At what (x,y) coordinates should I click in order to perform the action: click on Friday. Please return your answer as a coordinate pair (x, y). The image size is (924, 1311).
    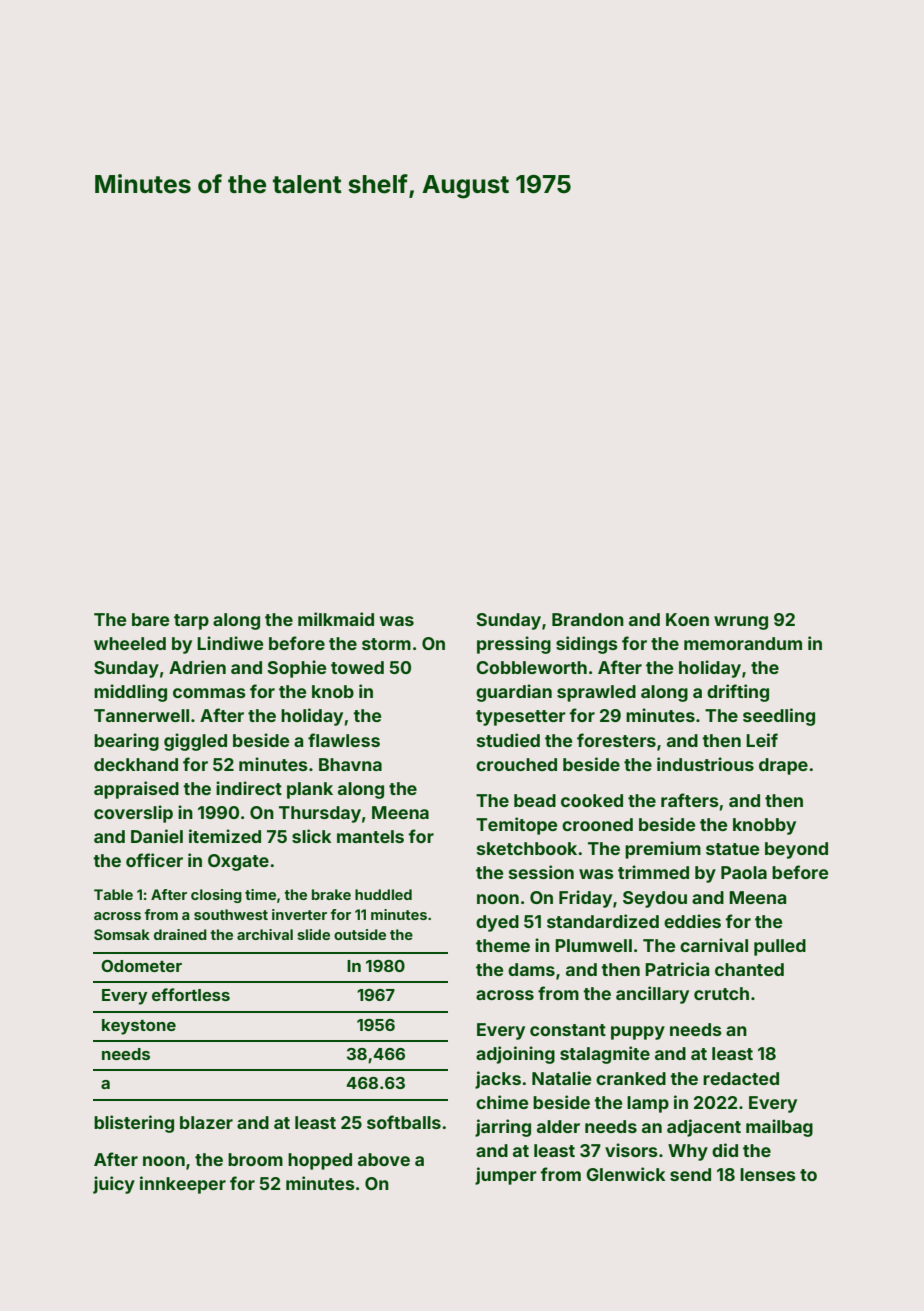
    Looking at the image, I should click on (585, 899).
